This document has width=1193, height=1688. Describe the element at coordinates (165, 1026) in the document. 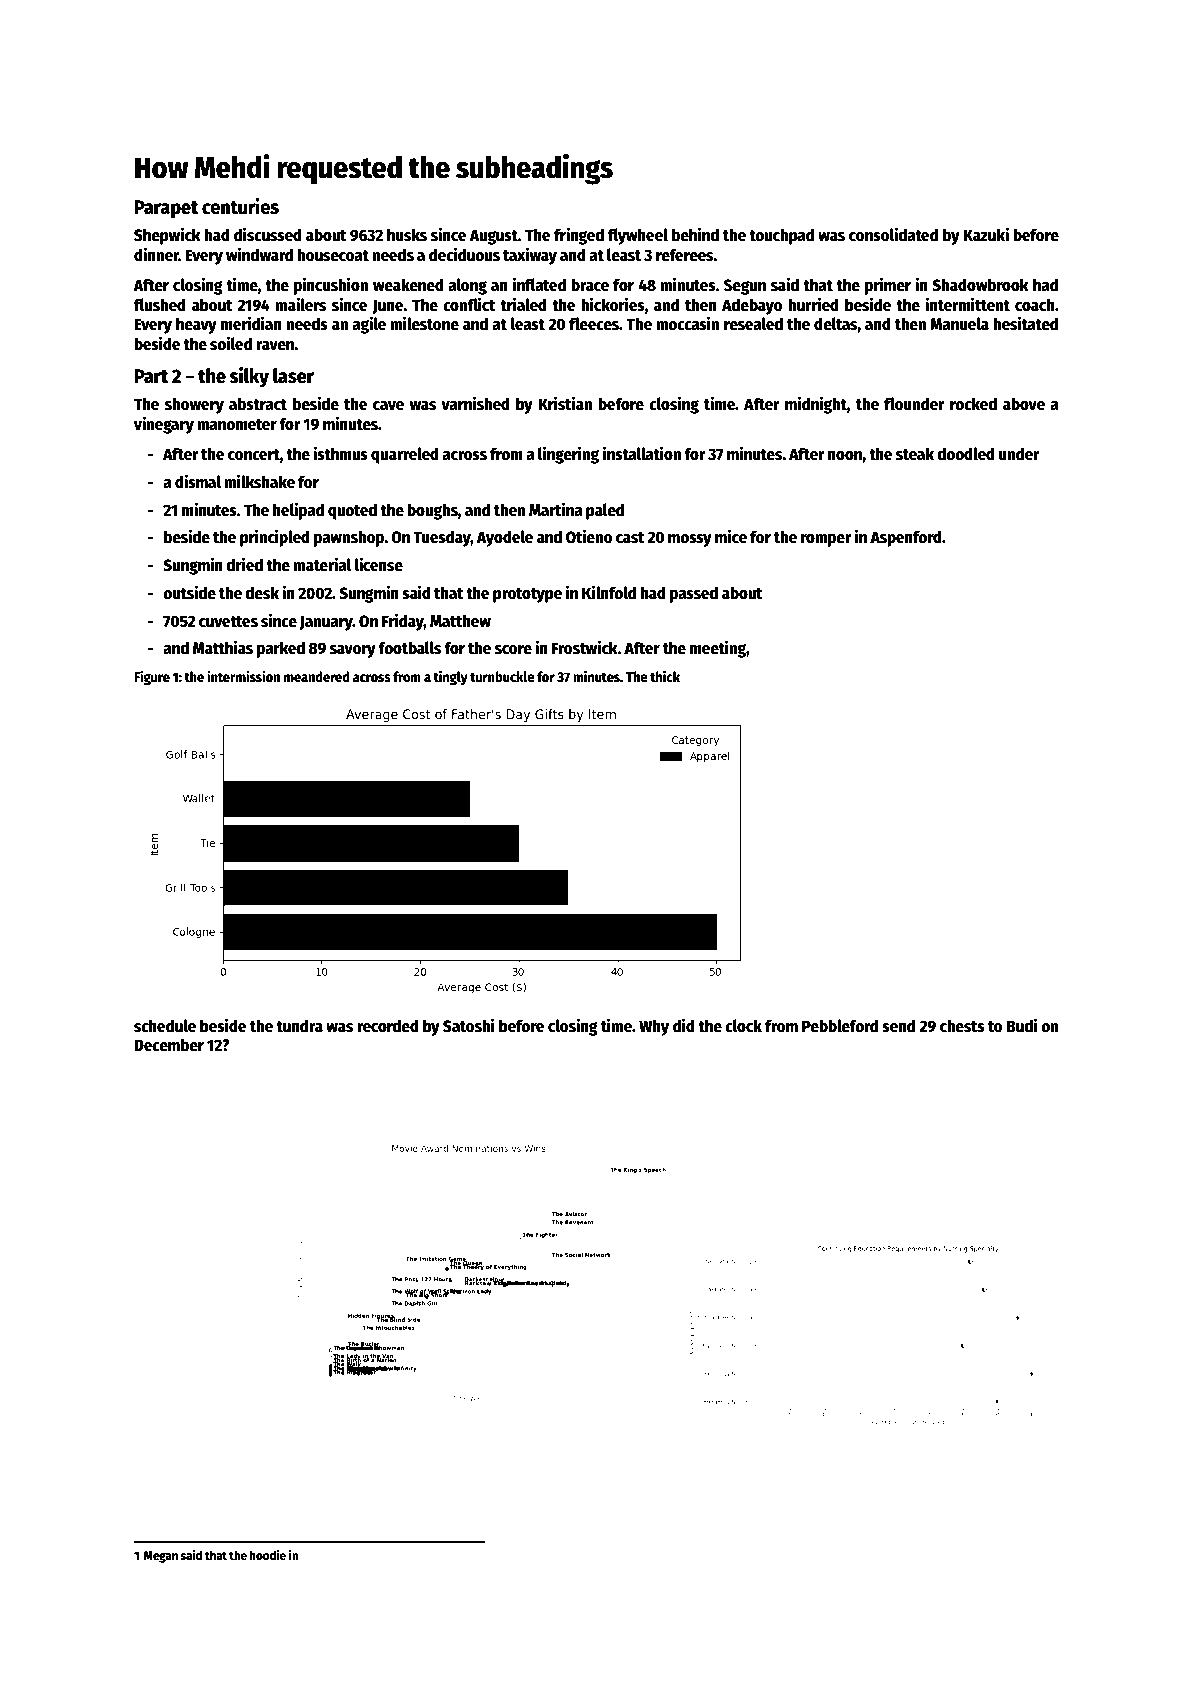

I see `schedule` at that location.
